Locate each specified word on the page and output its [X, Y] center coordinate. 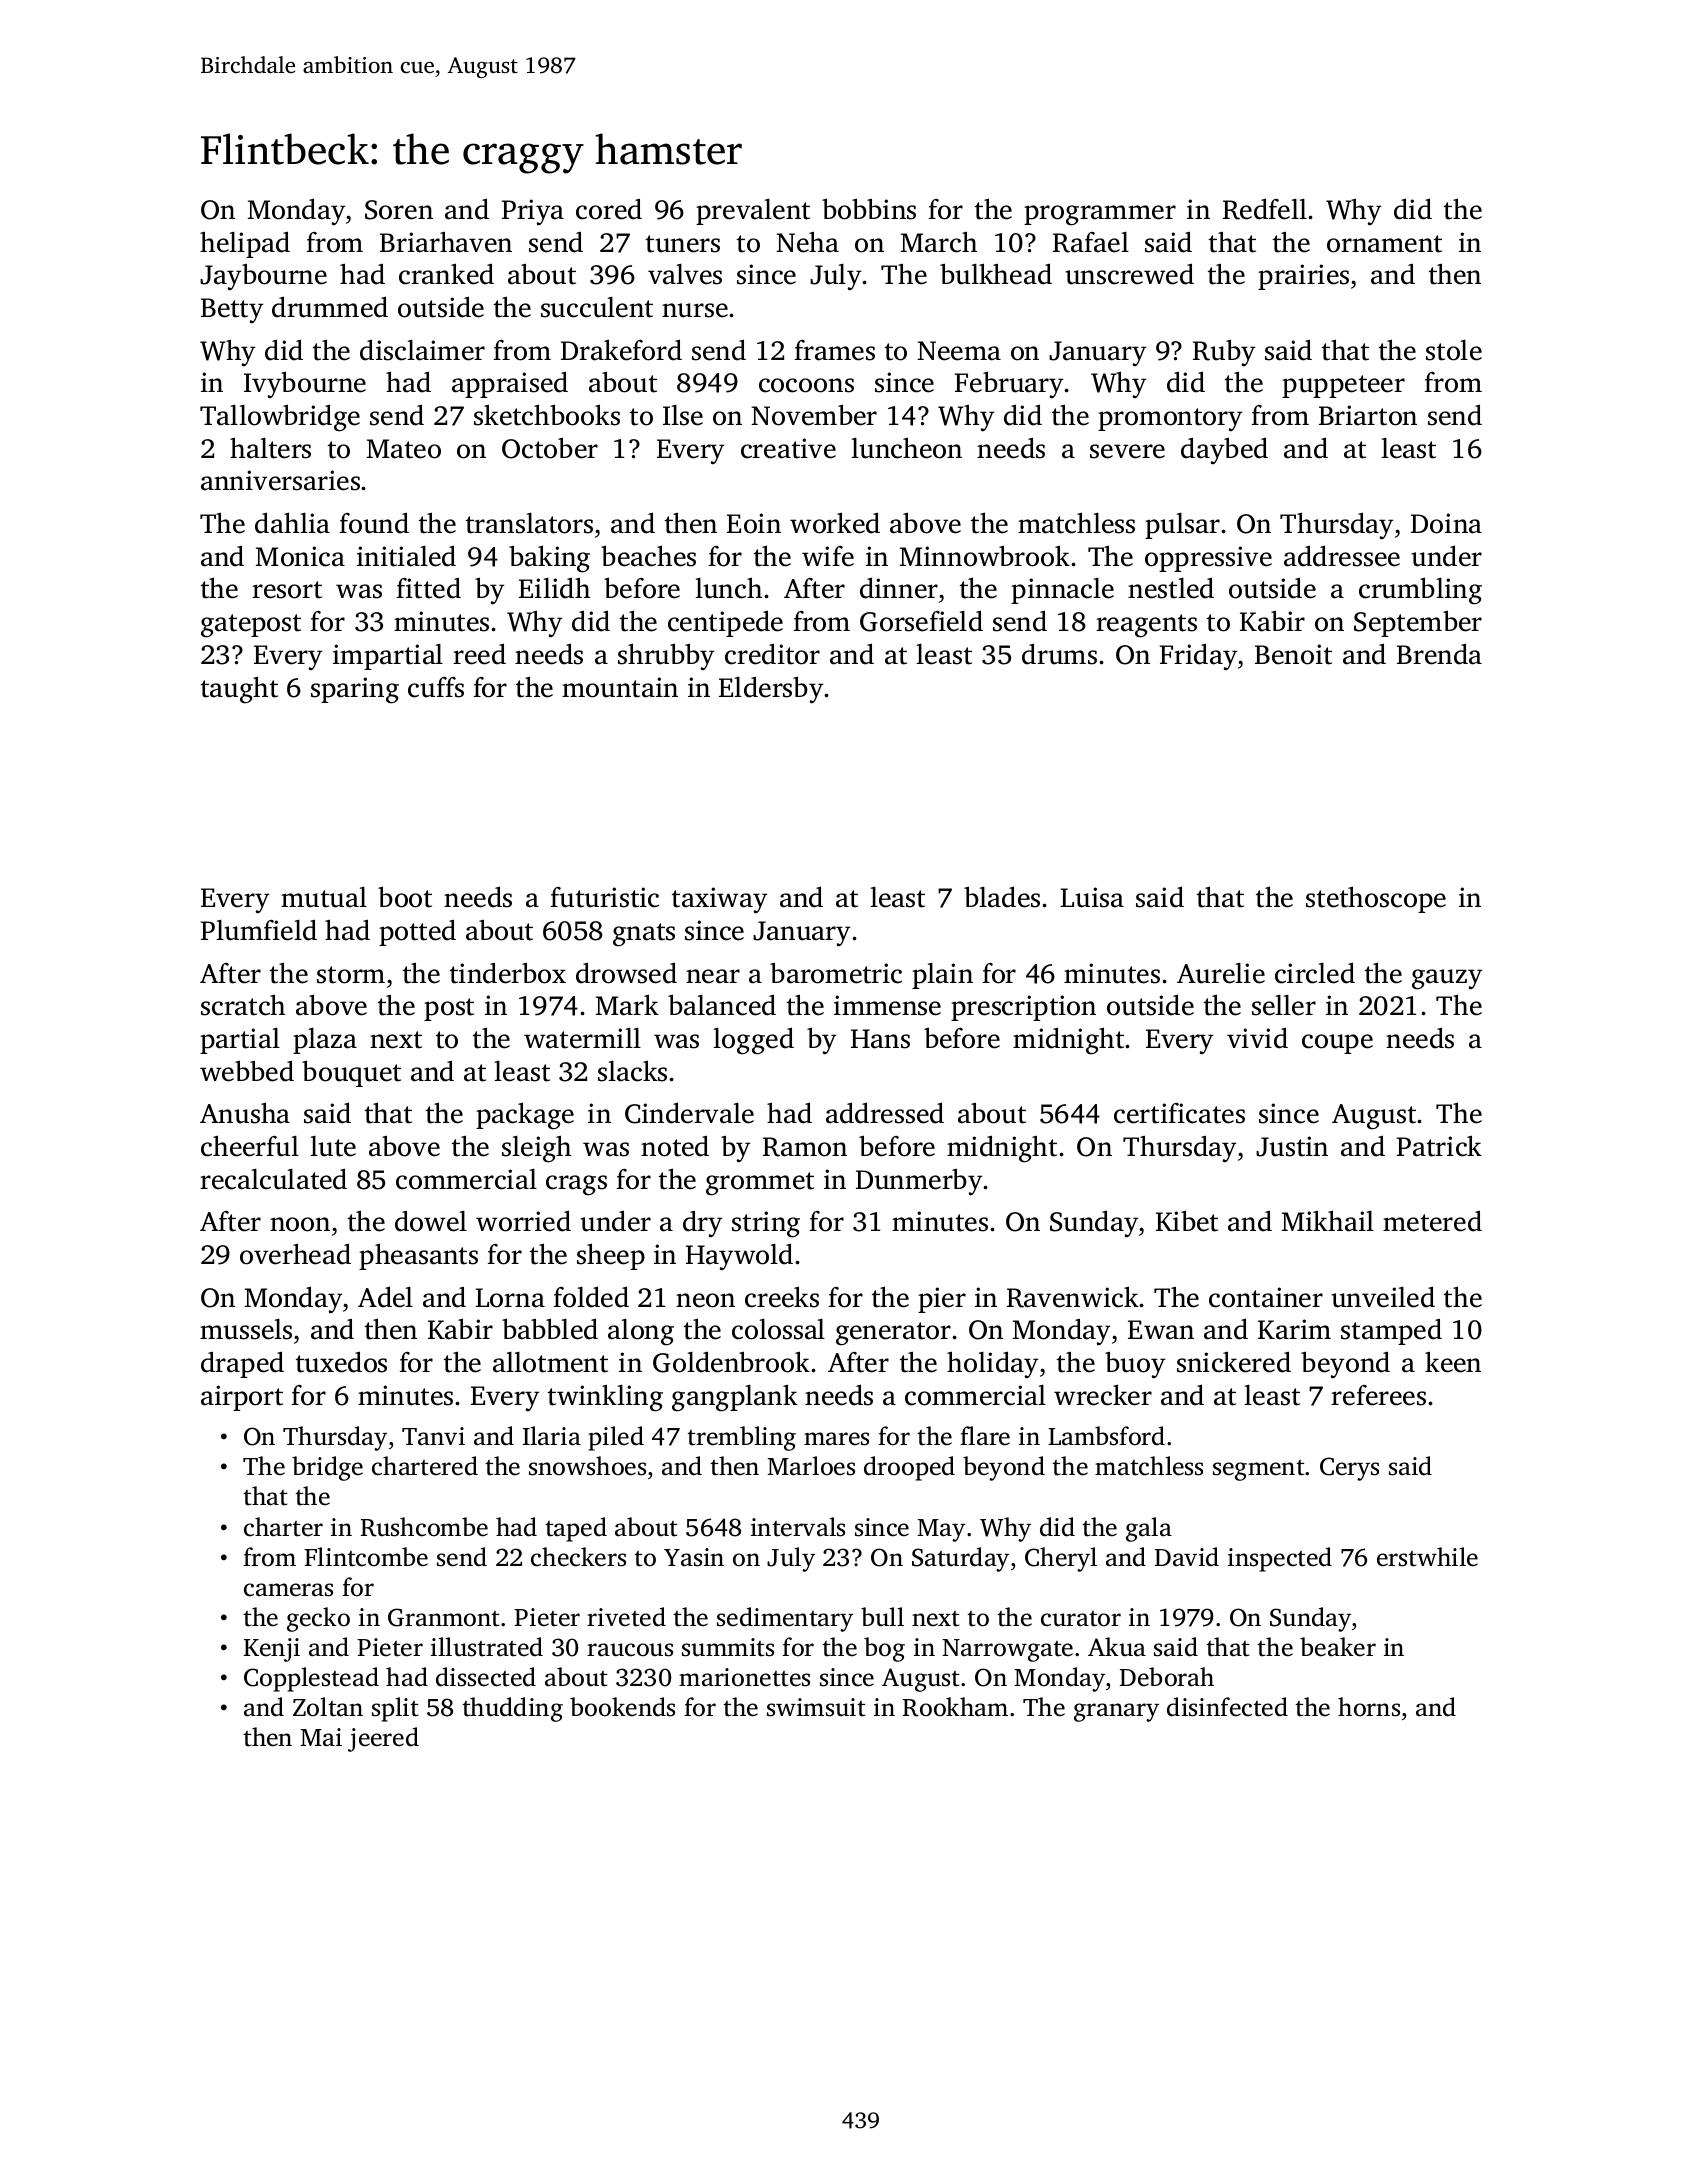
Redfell [1265, 209]
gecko [318, 1619]
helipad [245, 244]
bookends [622, 1707]
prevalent [753, 212]
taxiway [719, 900]
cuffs [436, 687]
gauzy [1447, 979]
